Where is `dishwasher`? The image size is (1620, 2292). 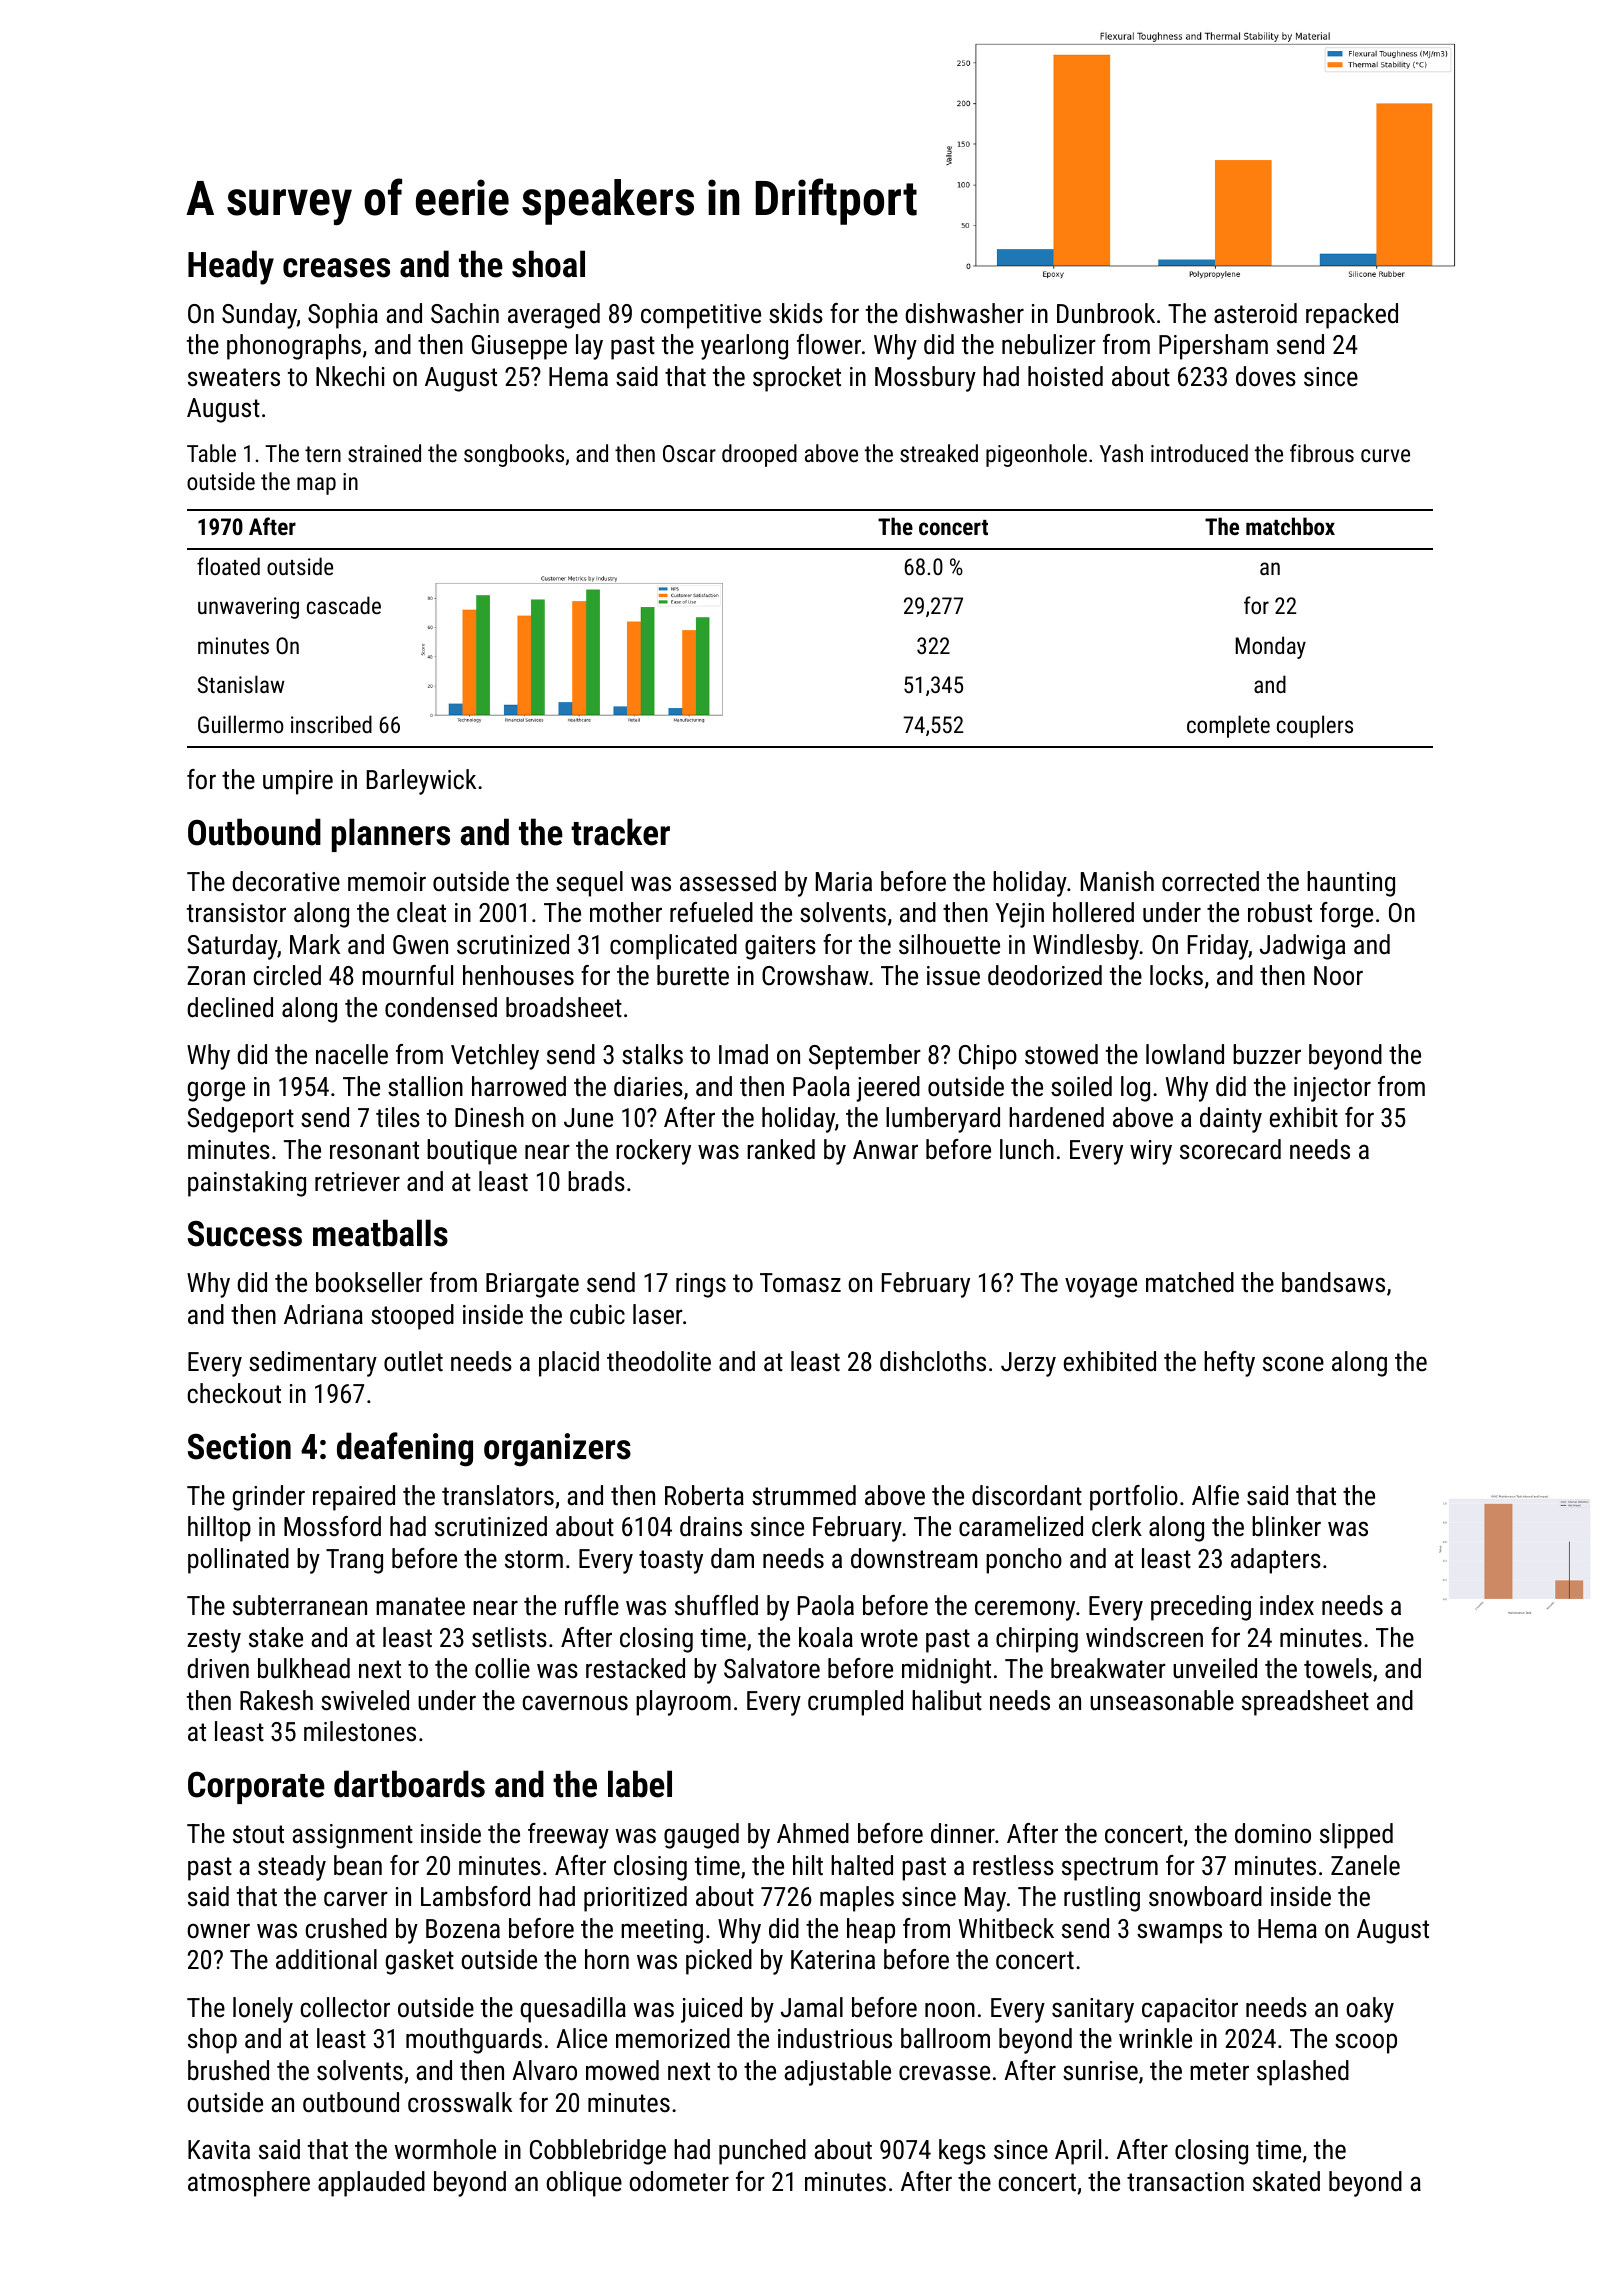 dishwasher is located at coordinates (964, 313).
